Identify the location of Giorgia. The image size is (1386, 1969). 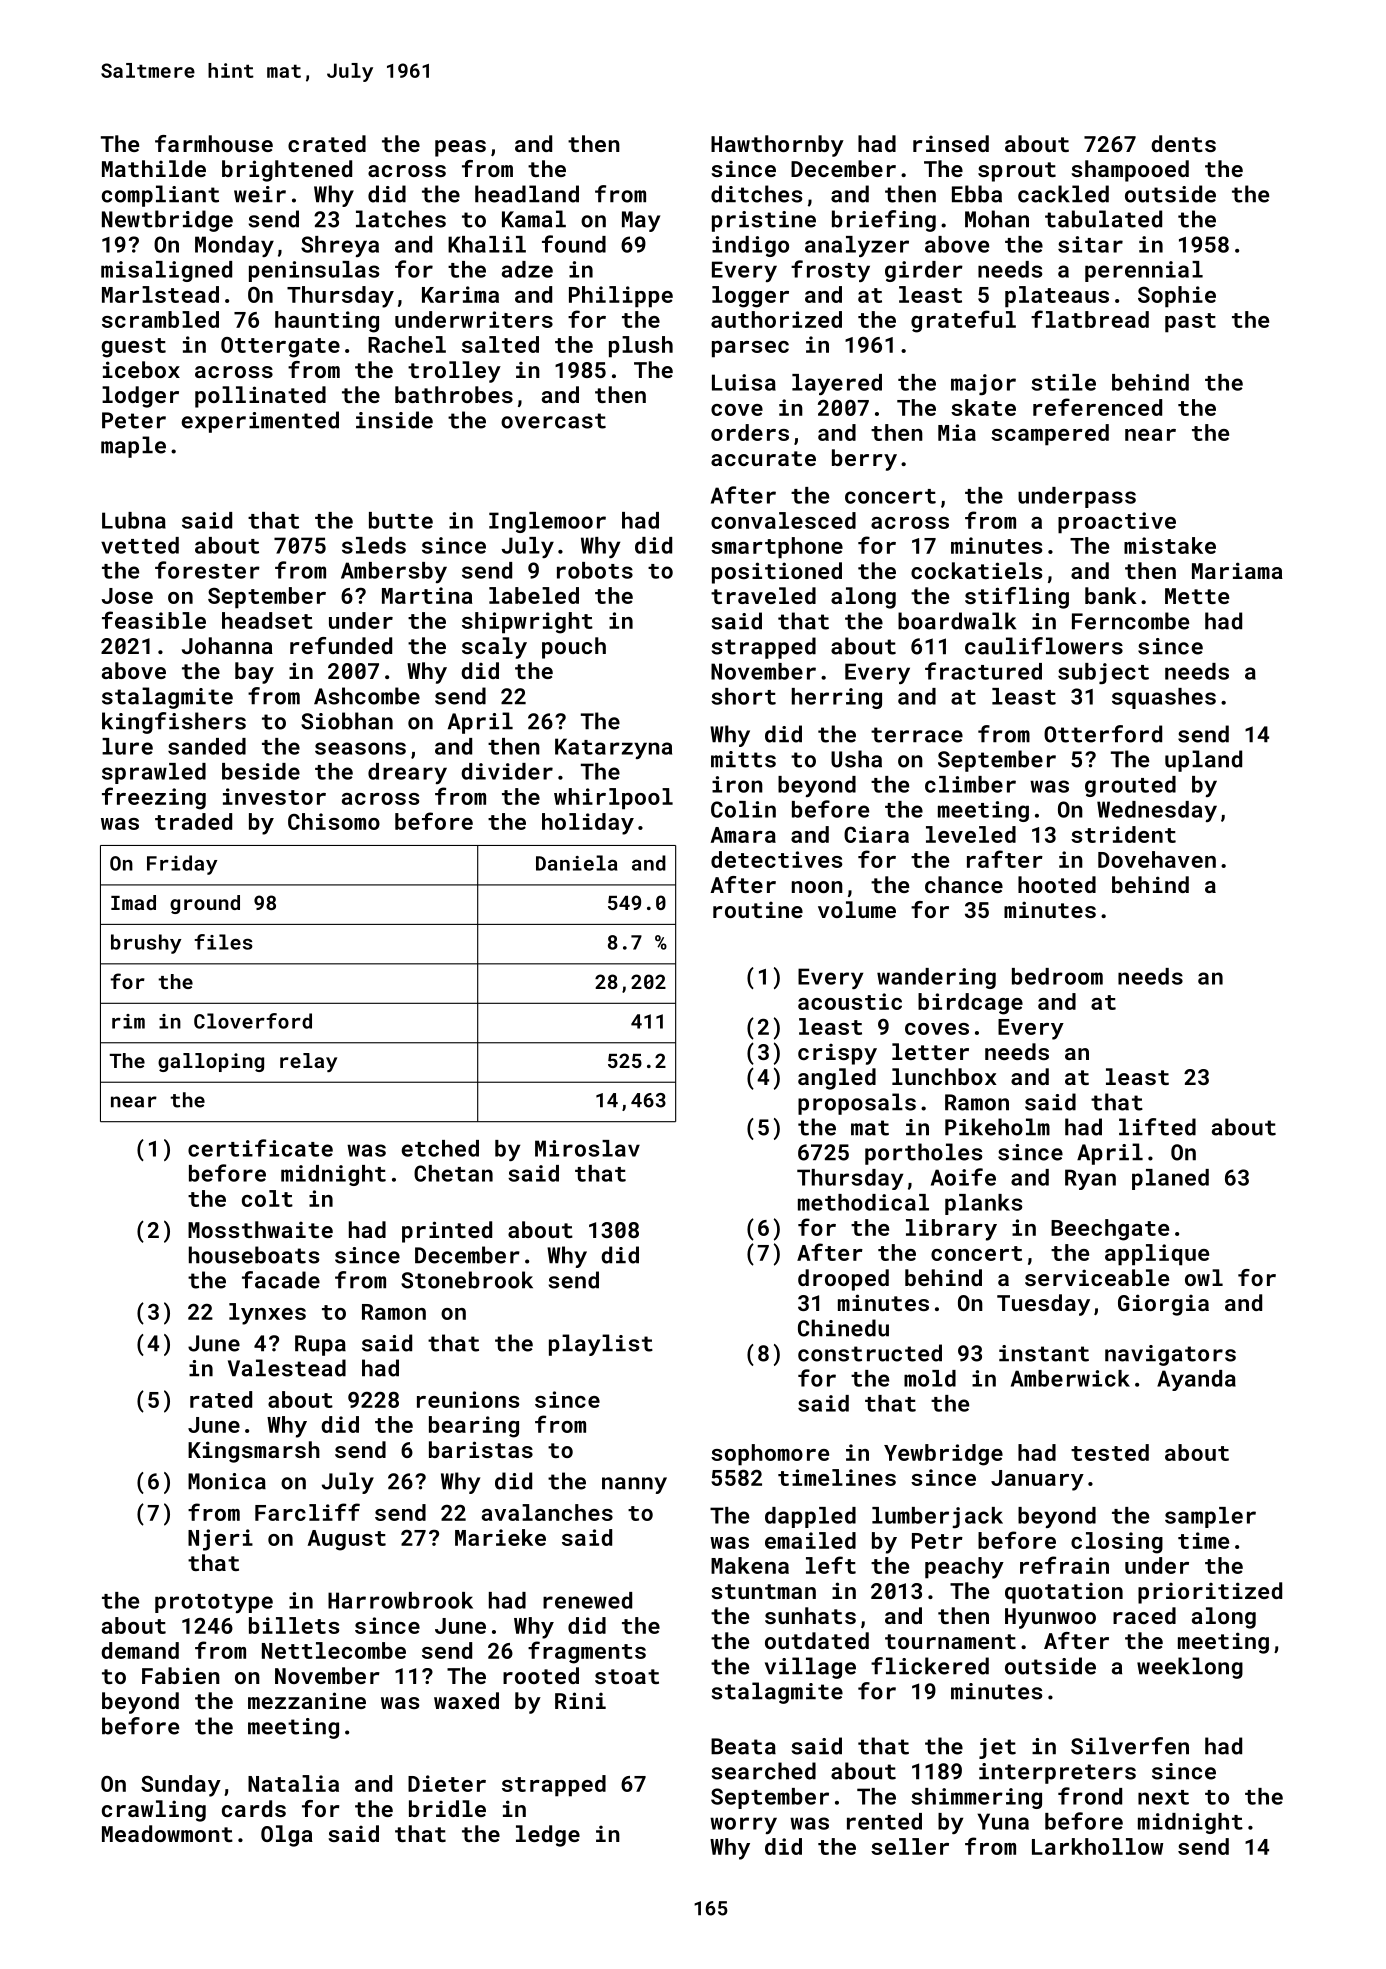
(1163, 1305).
